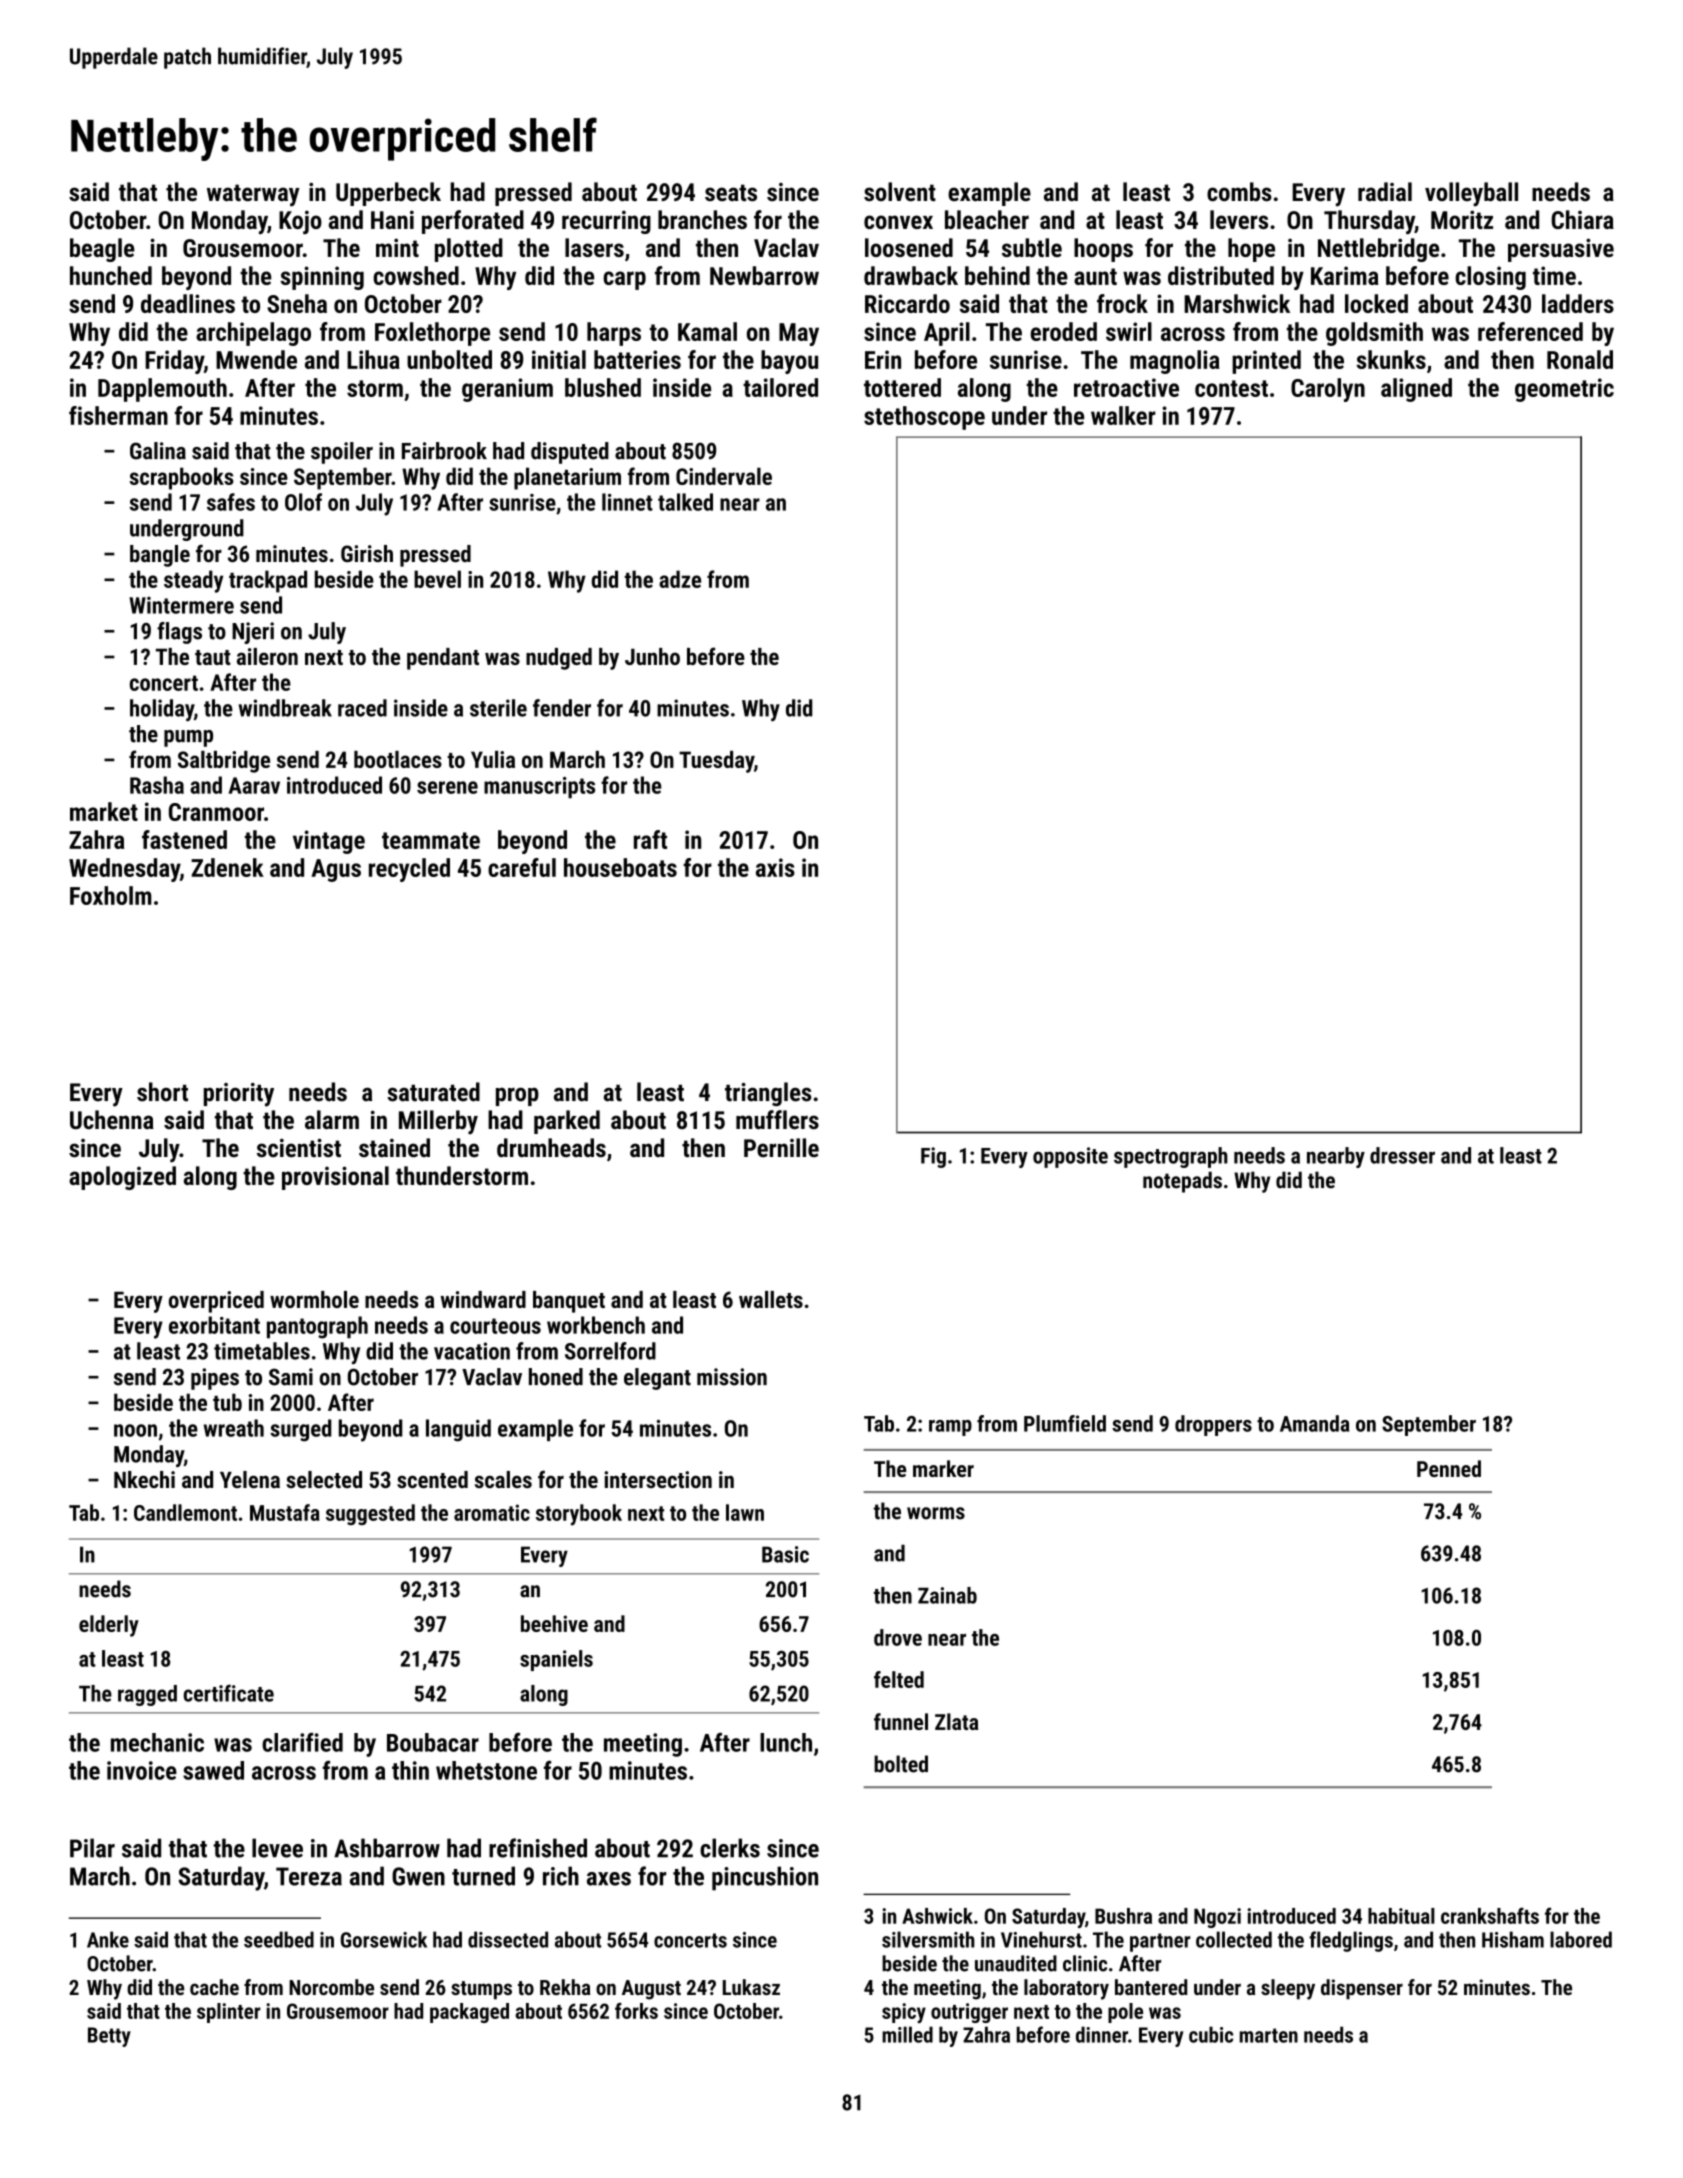  What do you see at coordinates (730, 1848) in the screenshot?
I see `clerks` at bounding box center [730, 1848].
